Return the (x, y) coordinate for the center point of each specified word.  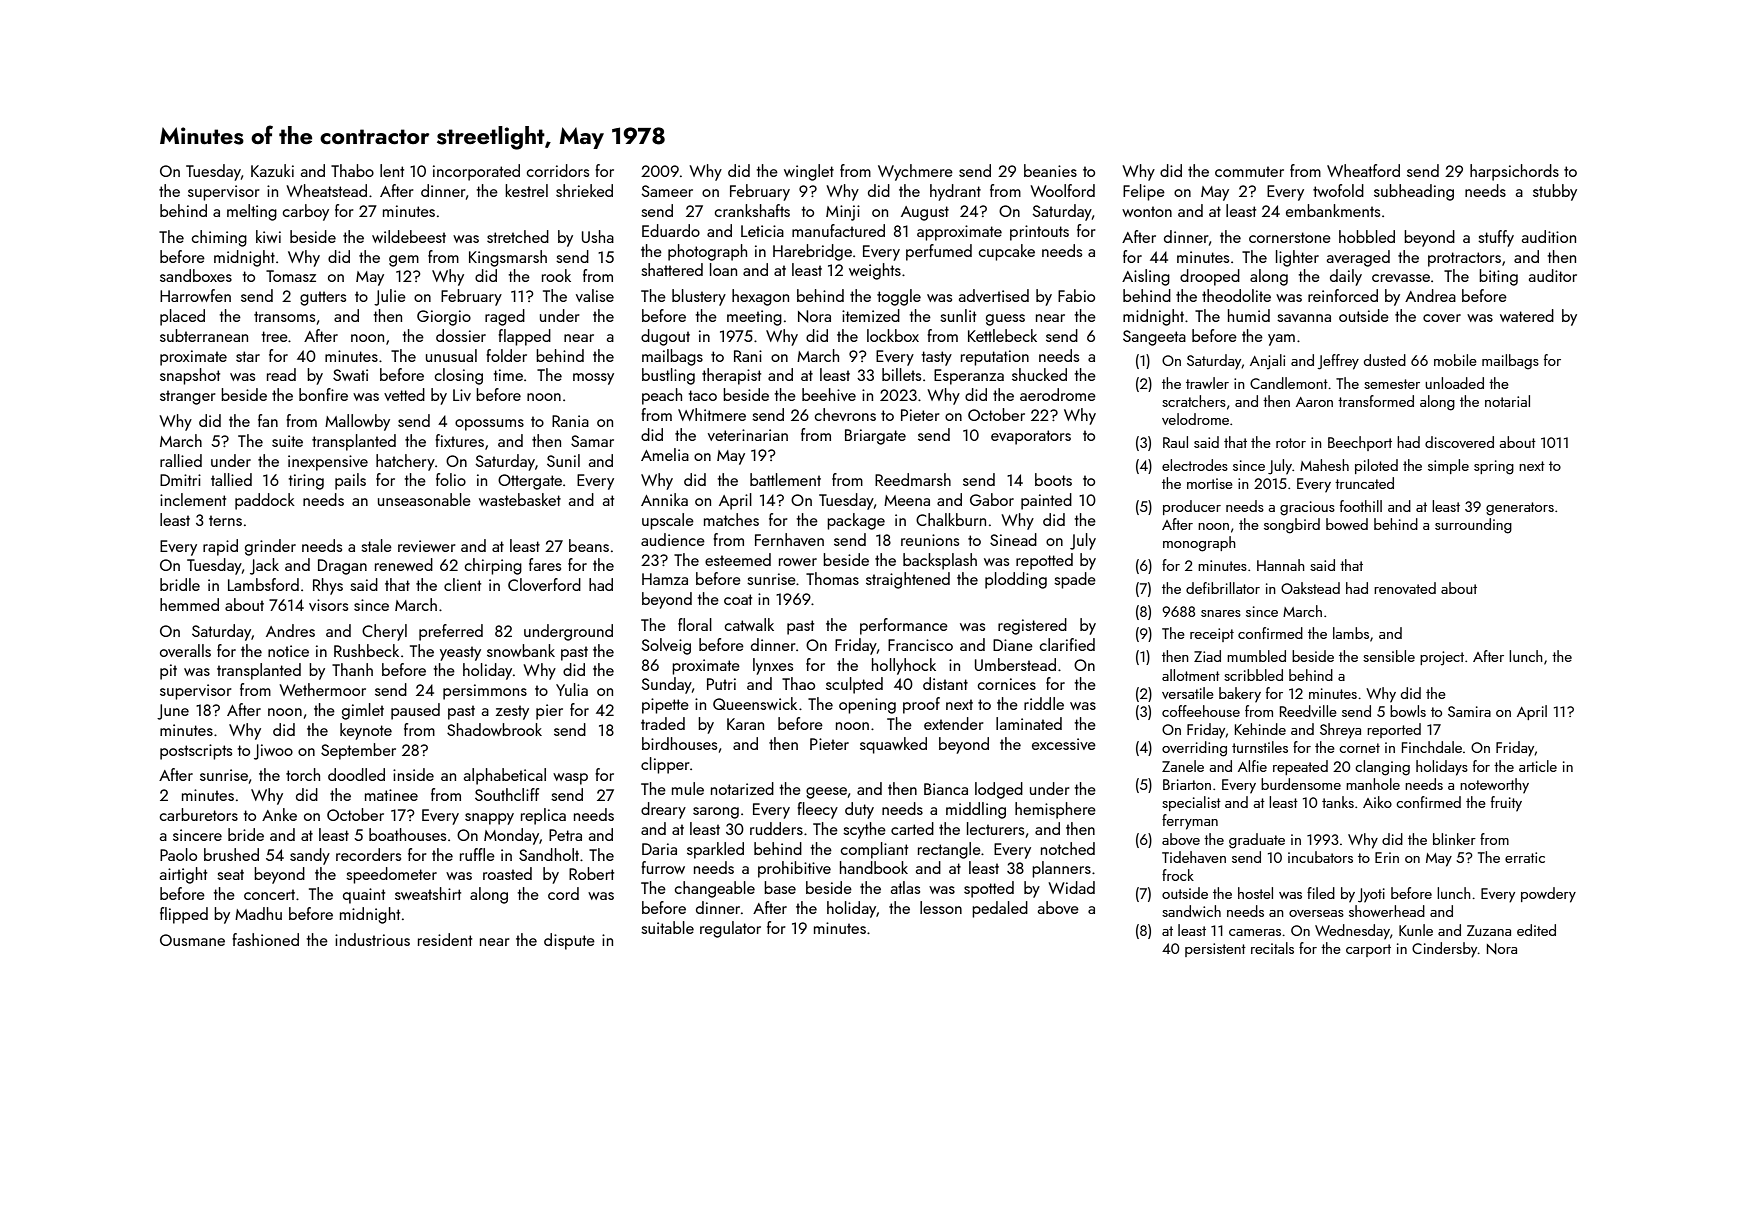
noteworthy (1494, 786)
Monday (511, 836)
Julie (390, 297)
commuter (1249, 171)
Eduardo (671, 230)
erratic (1525, 857)
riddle (1044, 703)
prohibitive (794, 869)
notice (288, 651)
